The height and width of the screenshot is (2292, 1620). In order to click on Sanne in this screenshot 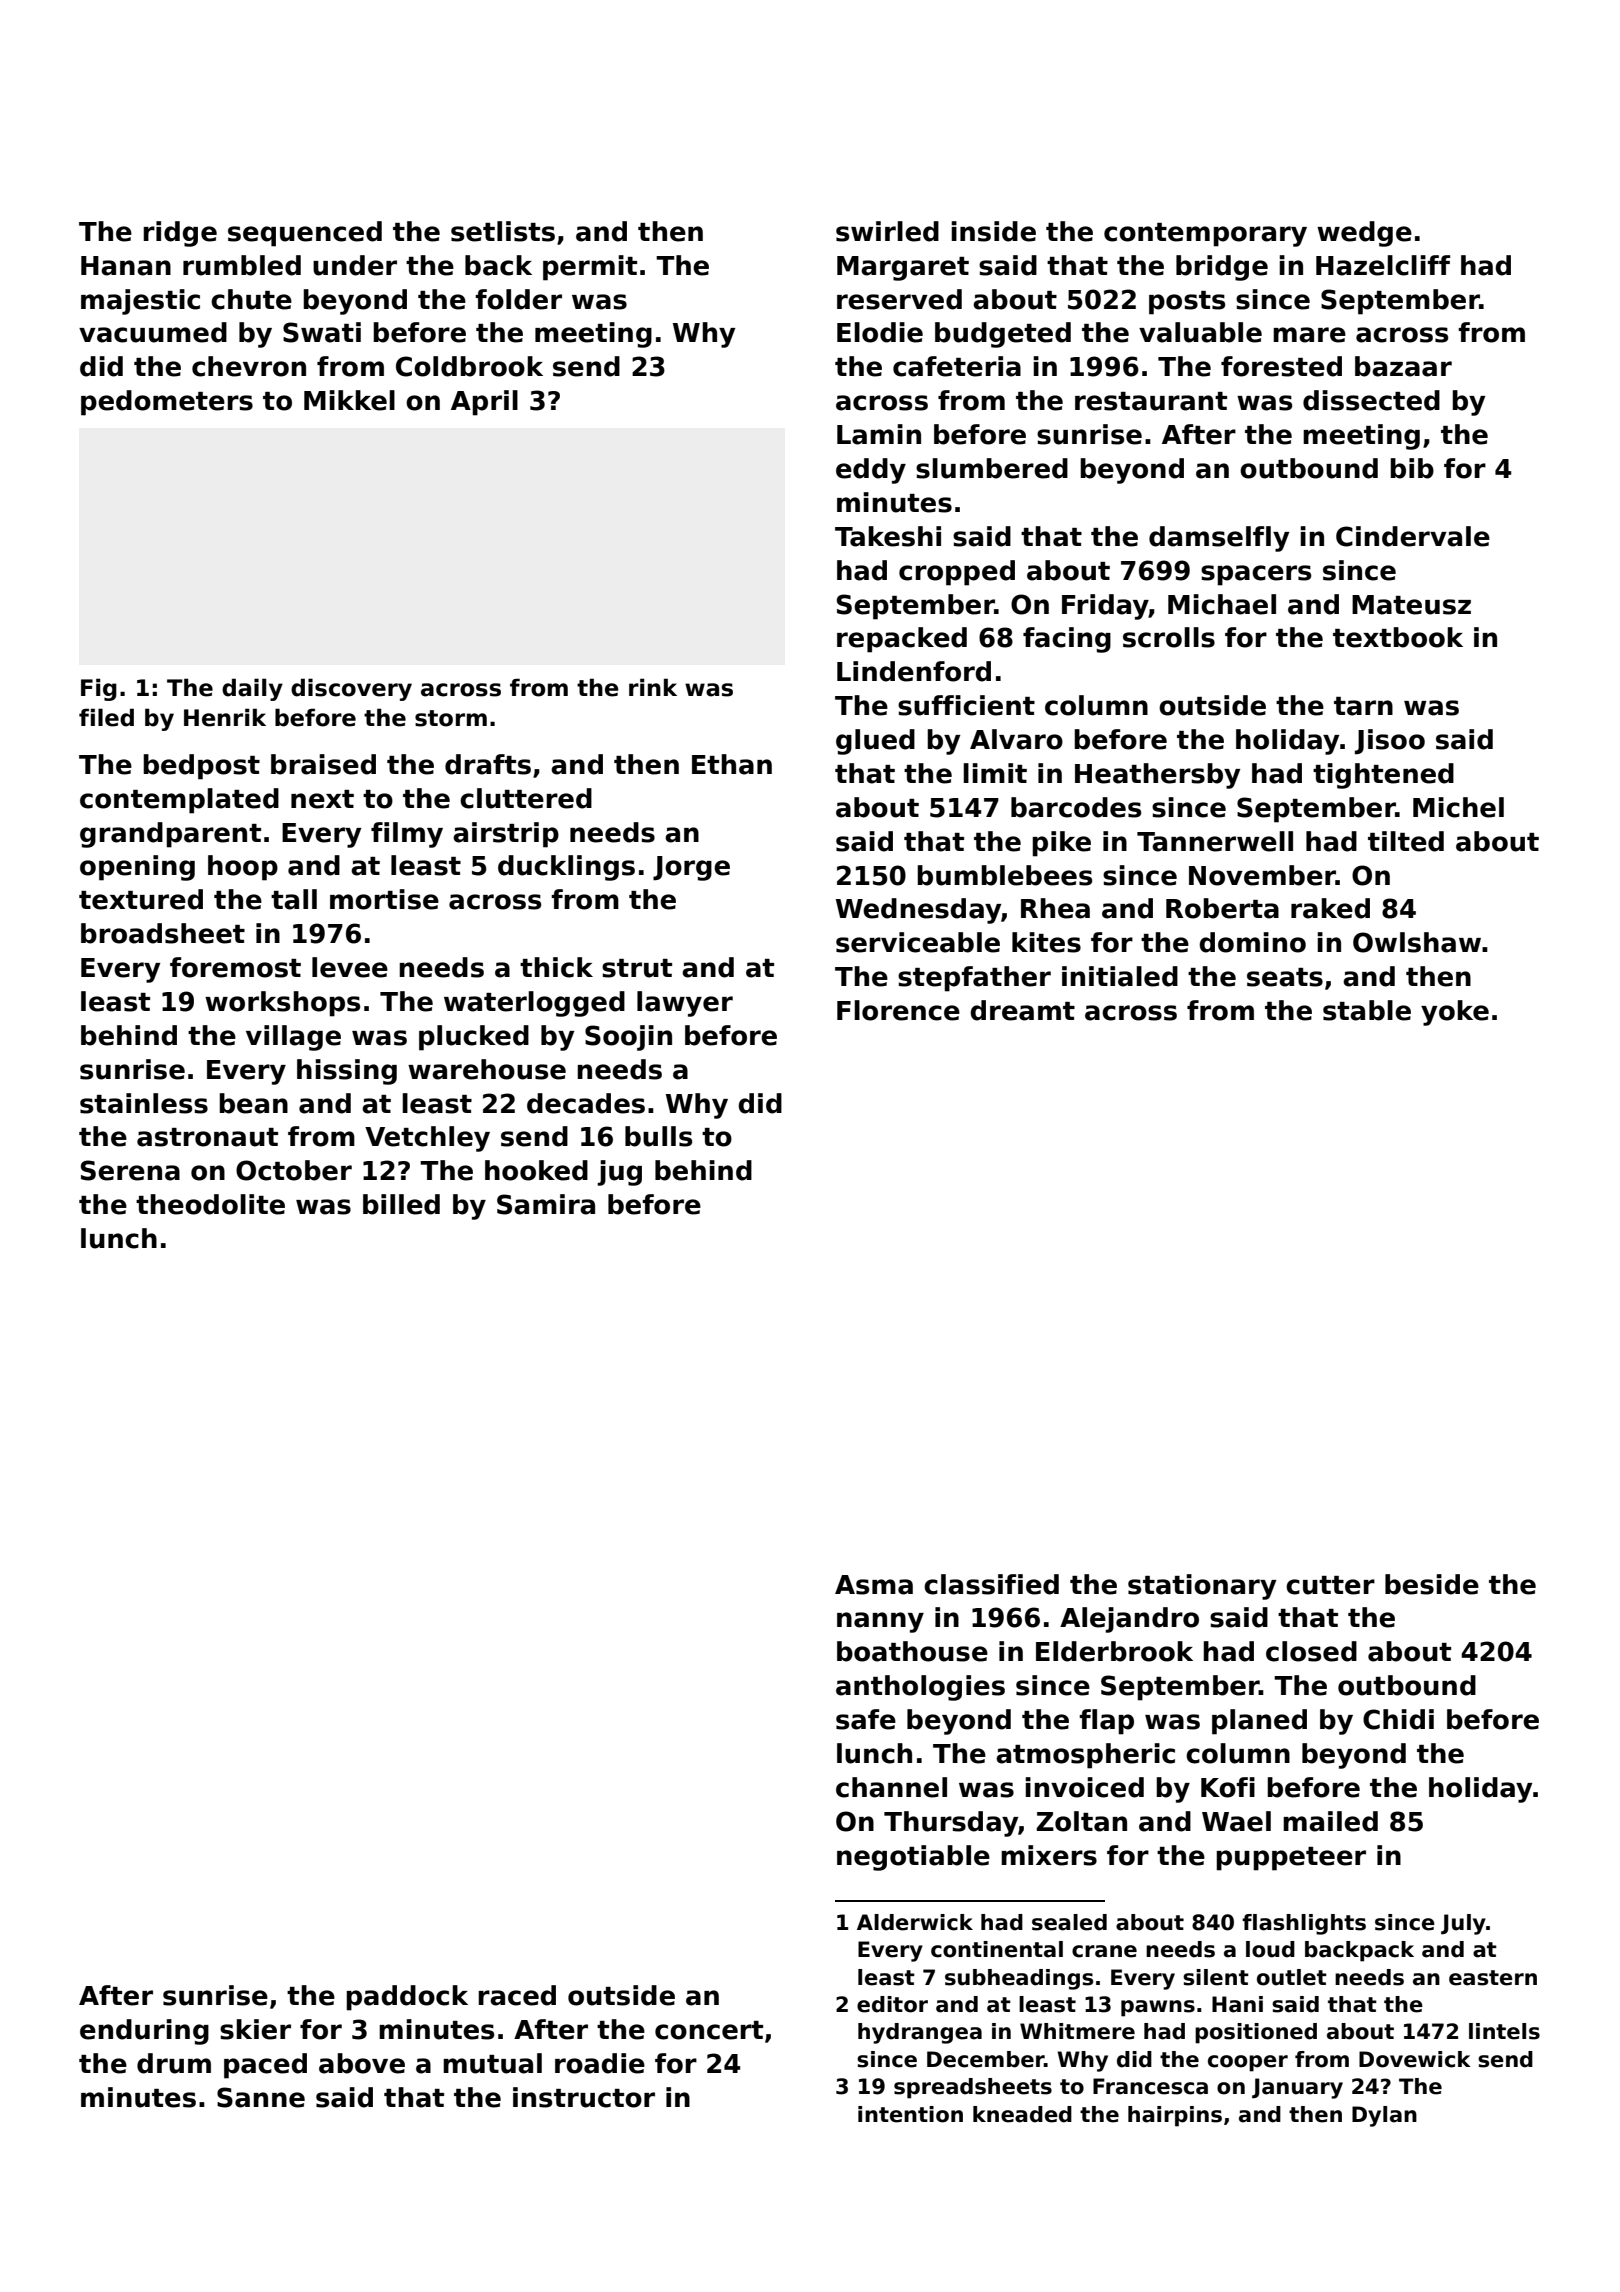, I will do `click(261, 2097)`.
